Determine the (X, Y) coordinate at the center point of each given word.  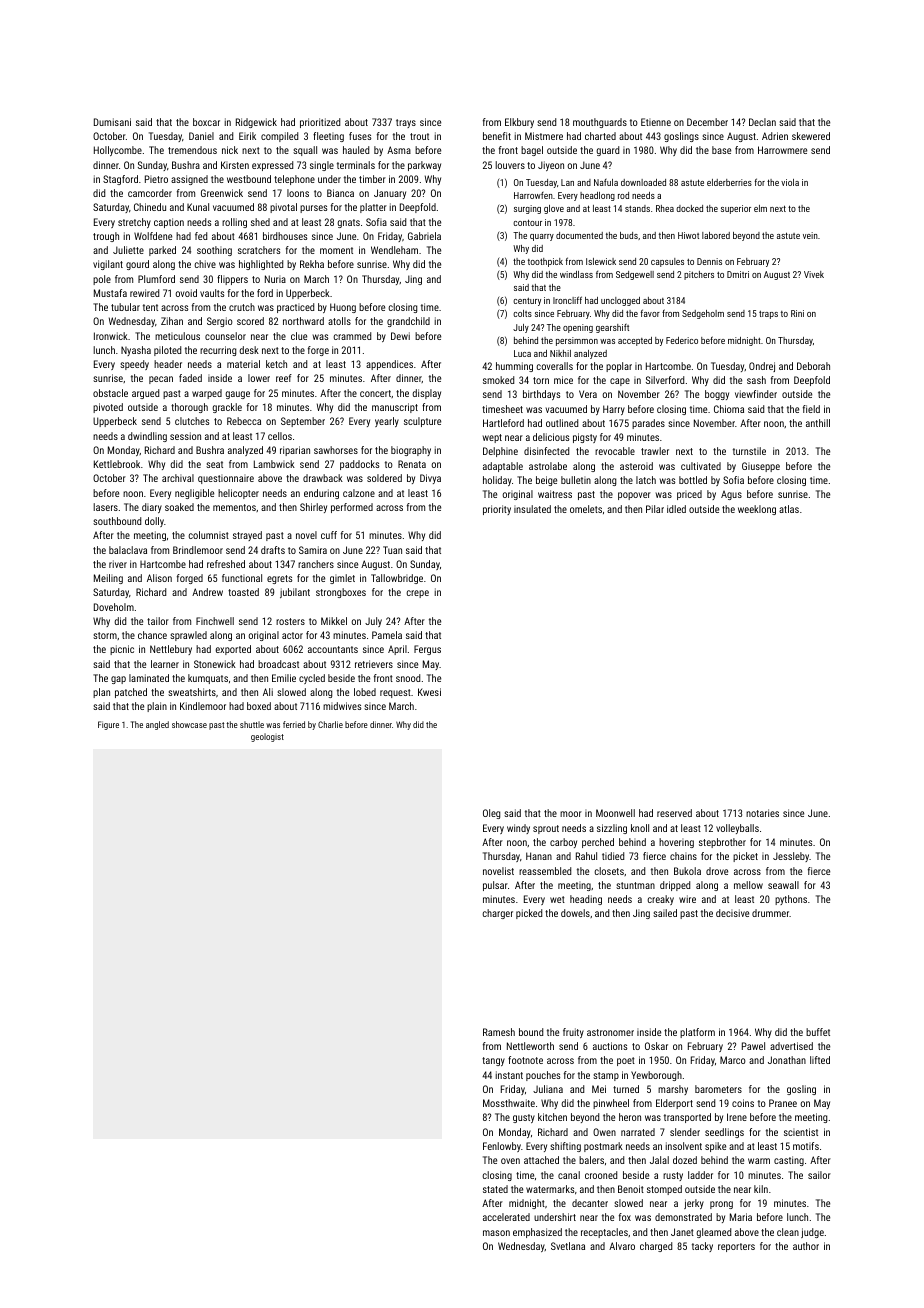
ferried (294, 724)
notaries (762, 813)
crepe (417, 594)
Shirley (313, 508)
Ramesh (499, 1032)
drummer (770, 913)
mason (496, 1233)
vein (810, 235)
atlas (789, 509)
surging (527, 209)
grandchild (408, 322)
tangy (493, 1061)
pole (102, 280)
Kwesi (429, 692)
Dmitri (738, 274)
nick (230, 150)
